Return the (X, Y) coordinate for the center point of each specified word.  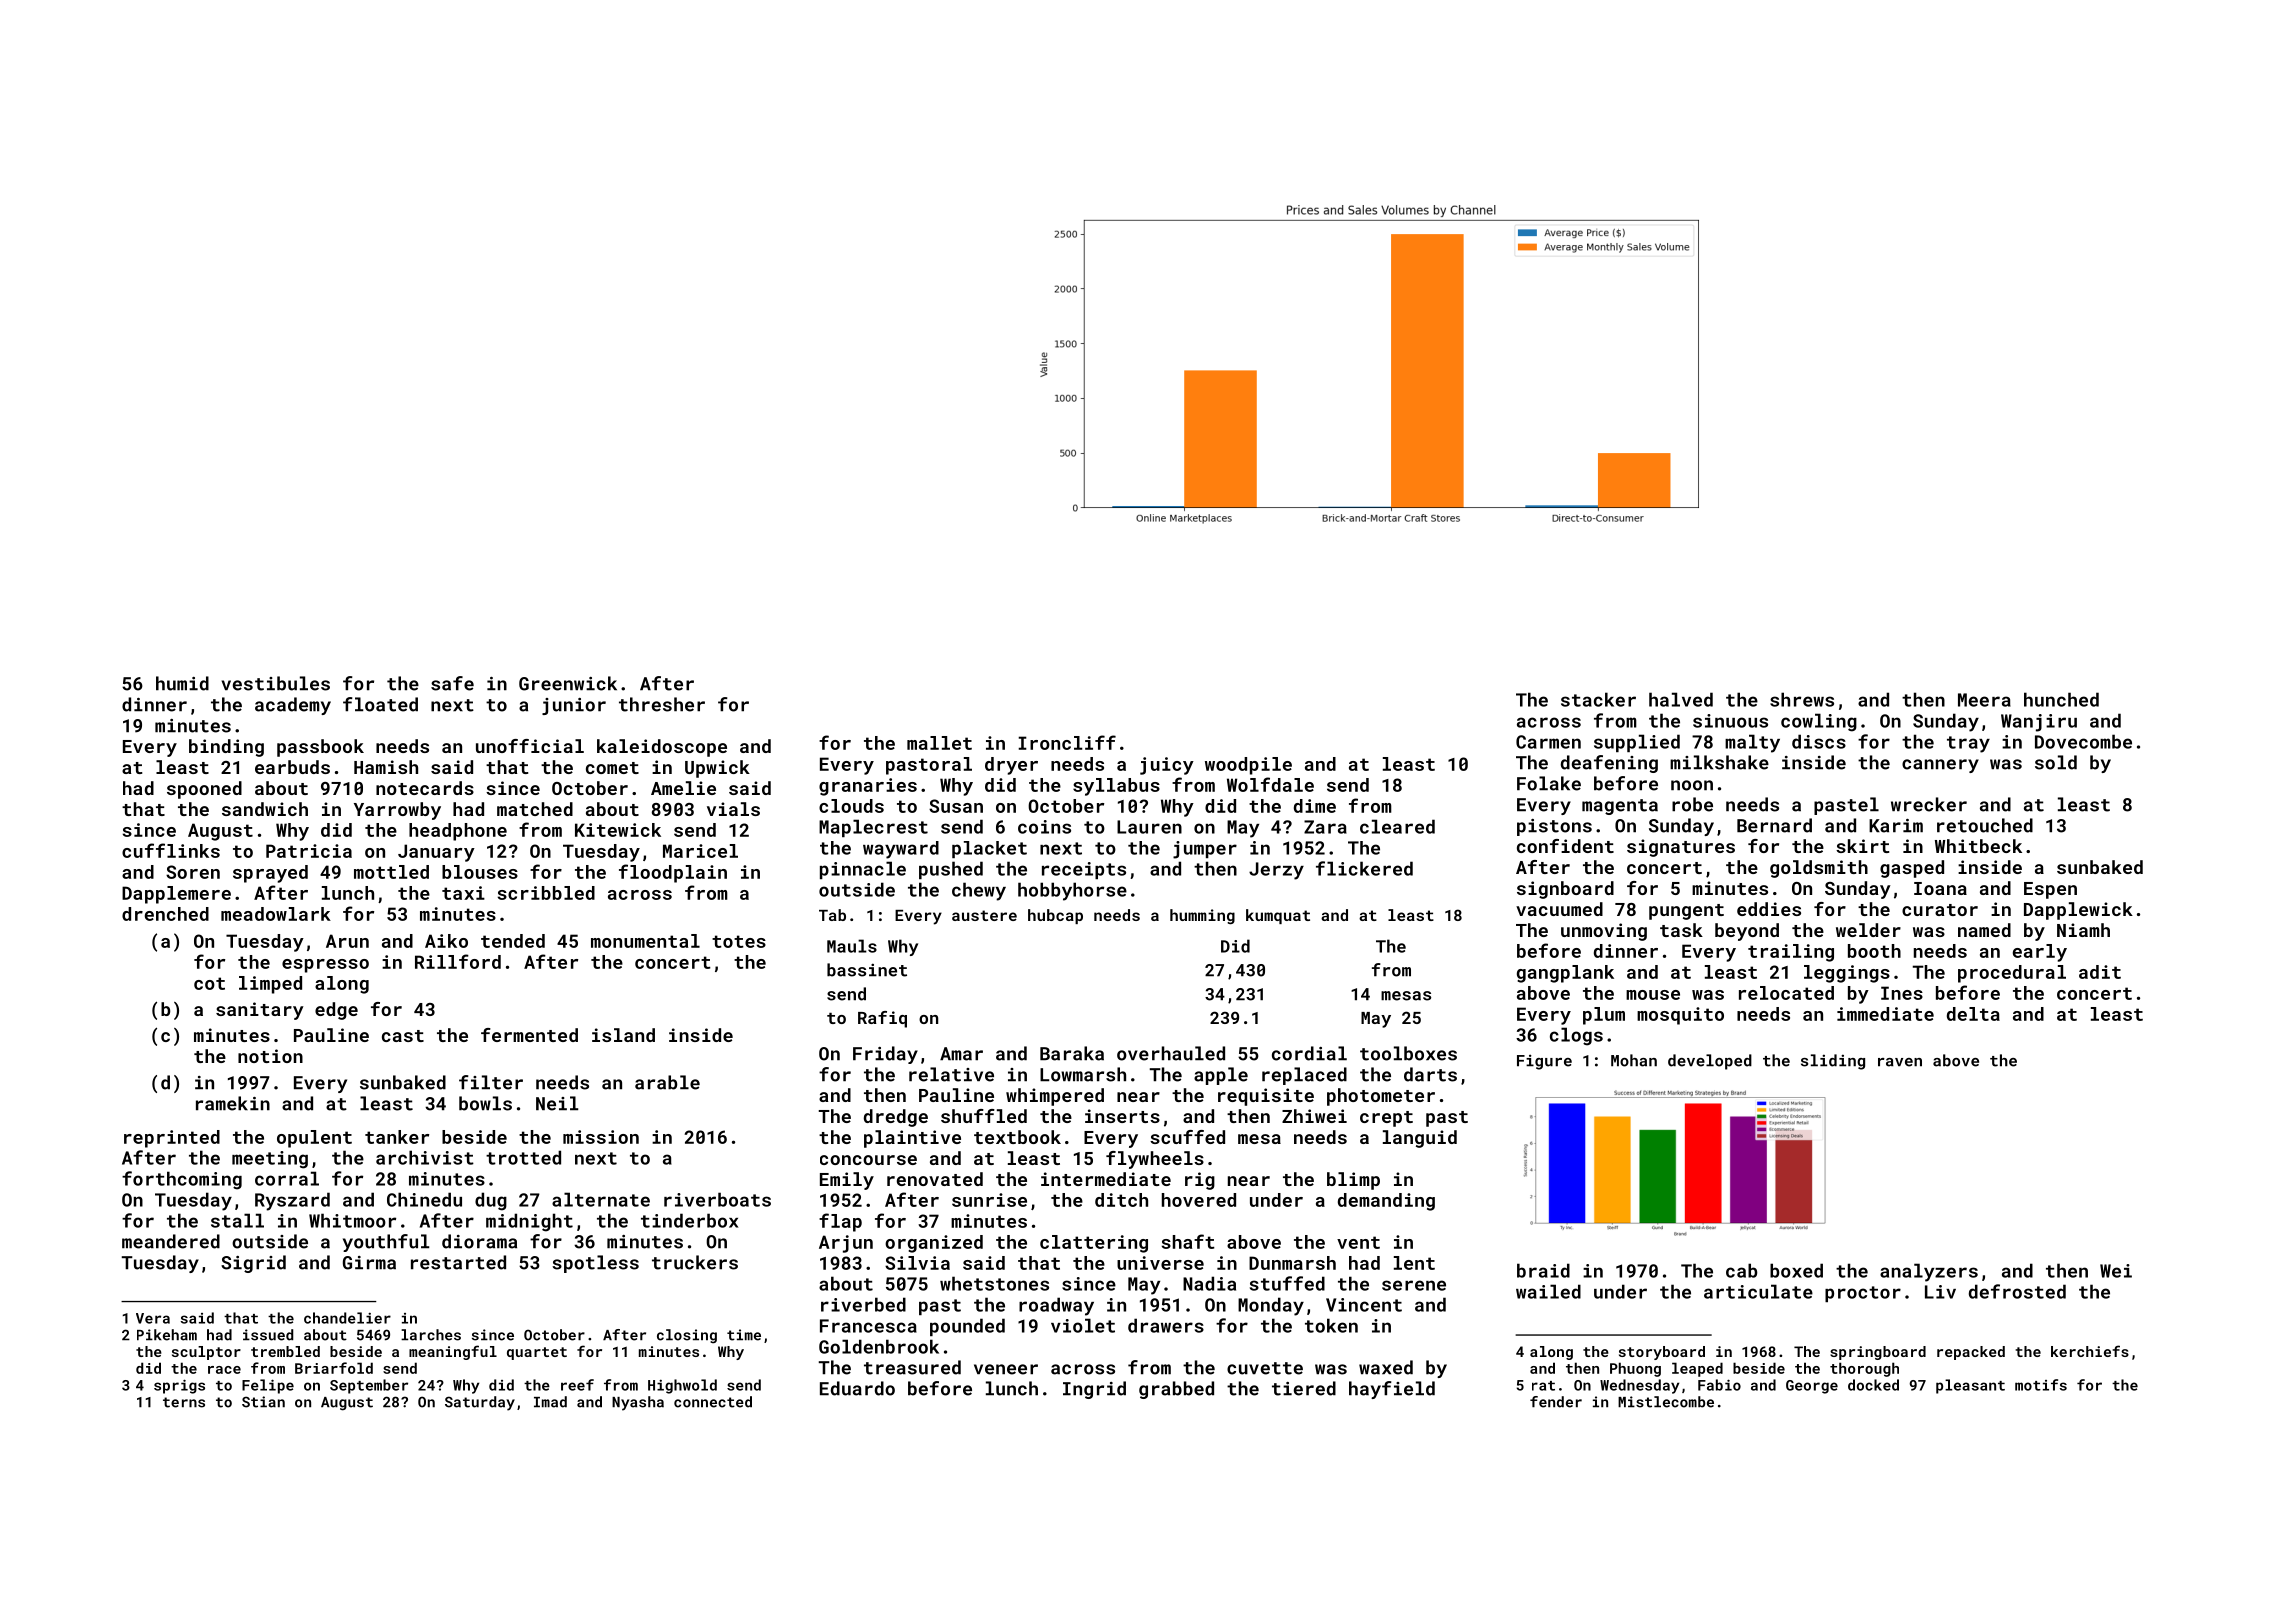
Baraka (1072, 1053)
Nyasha (638, 1403)
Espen (2050, 890)
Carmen (1548, 742)
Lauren (1149, 827)
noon (1692, 785)
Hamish (386, 767)
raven (1900, 1062)
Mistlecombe (1666, 1402)
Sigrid (253, 1264)
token (1331, 1325)
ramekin (233, 1103)
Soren (193, 872)
